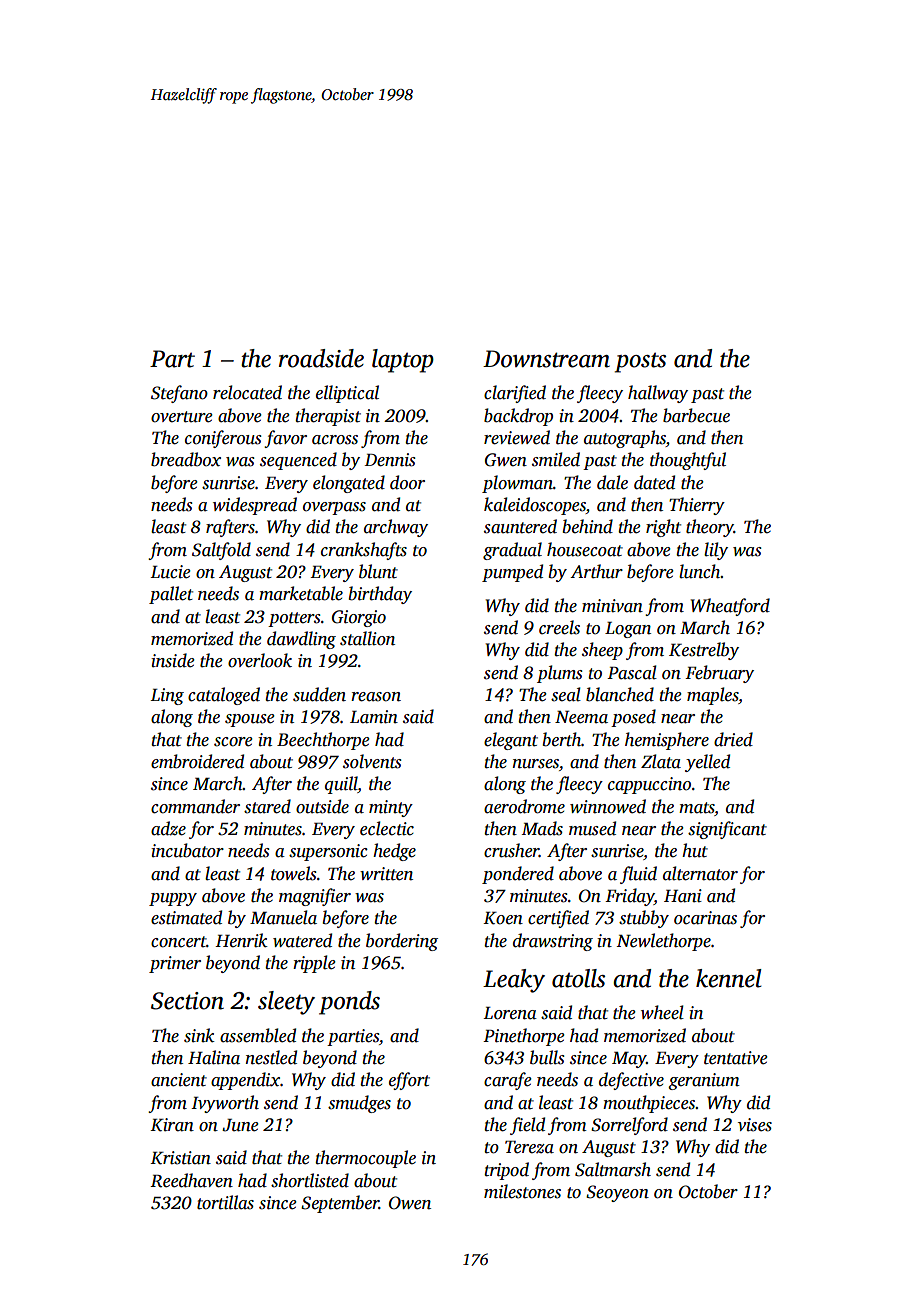  What do you see at coordinates (365, 1159) in the screenshot?
I see `thermocouple` at bounding box center [365, 1159].
